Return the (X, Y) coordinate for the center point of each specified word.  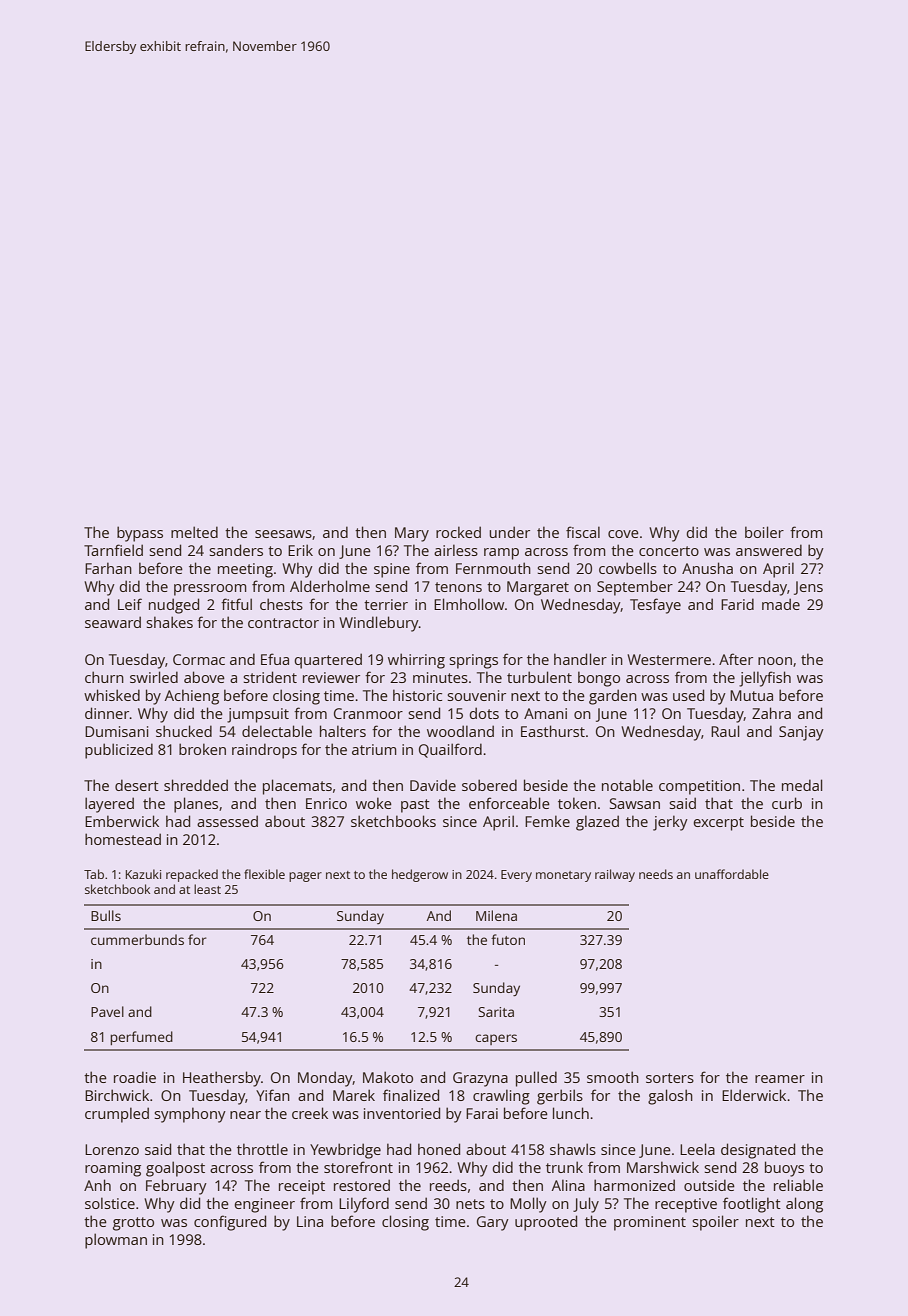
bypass (140, 534)
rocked (458, 532)
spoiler (715, 1223)
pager (305, 877)
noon (775, 661)
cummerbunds (137, 939)
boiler (764, 532)
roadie (135, 1077)
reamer (780, 1079)
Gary (493, 1223)
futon (508, 939)
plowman (116, 1241)
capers (496, 1039)
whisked (112, 695)
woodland (460, 731)
